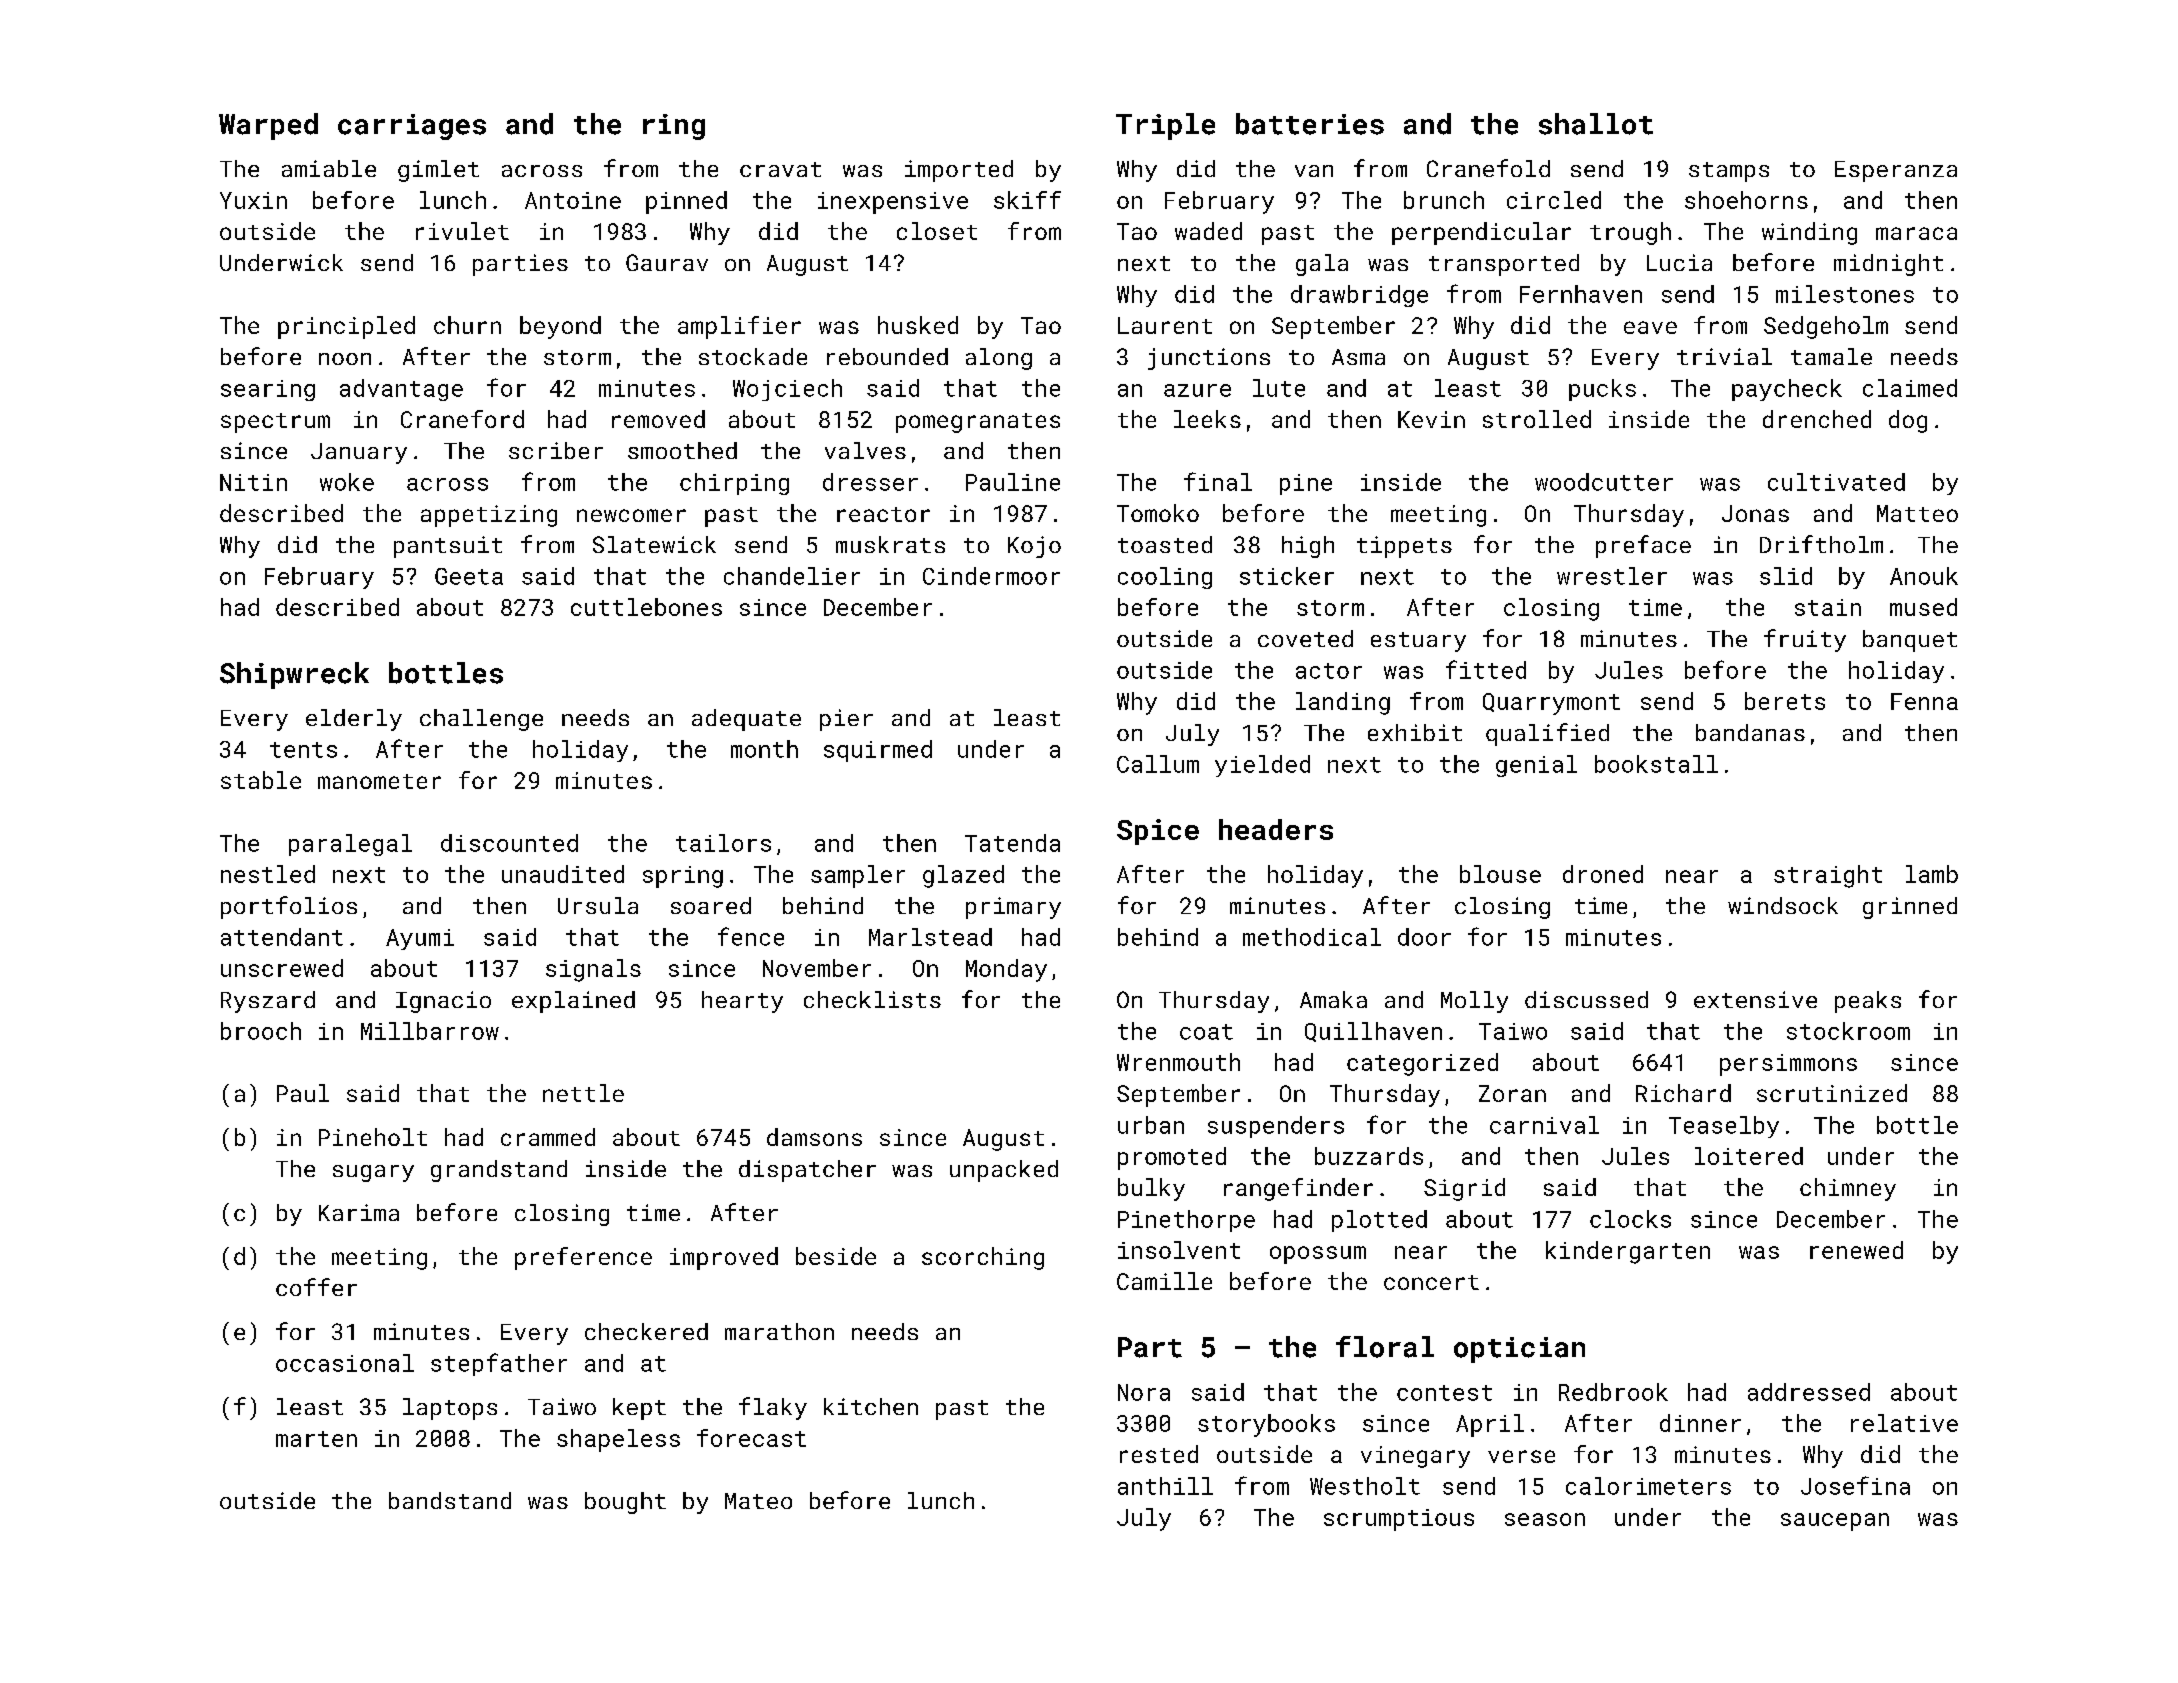 This page has height=1683, width=2178. I want to click on removed, so click(658, 419).
